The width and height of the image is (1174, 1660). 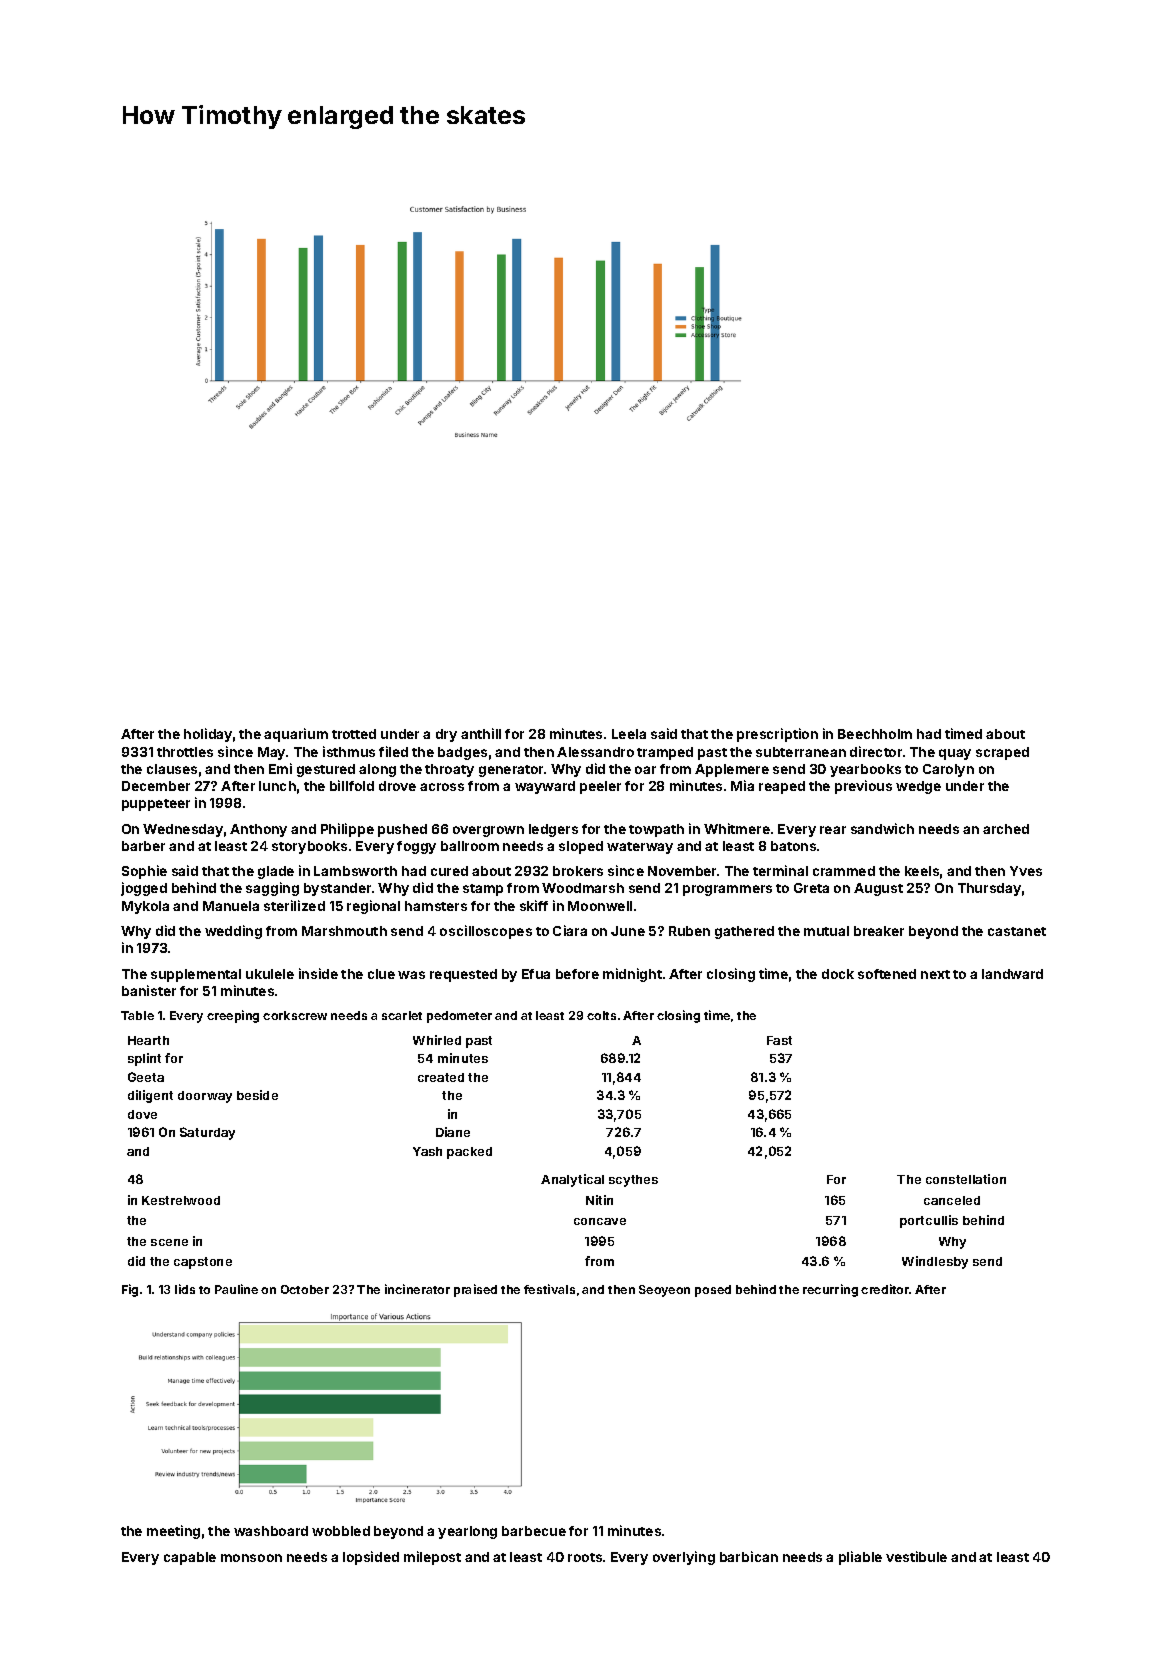 I want to click on keels, so click(x=922, y=871).
